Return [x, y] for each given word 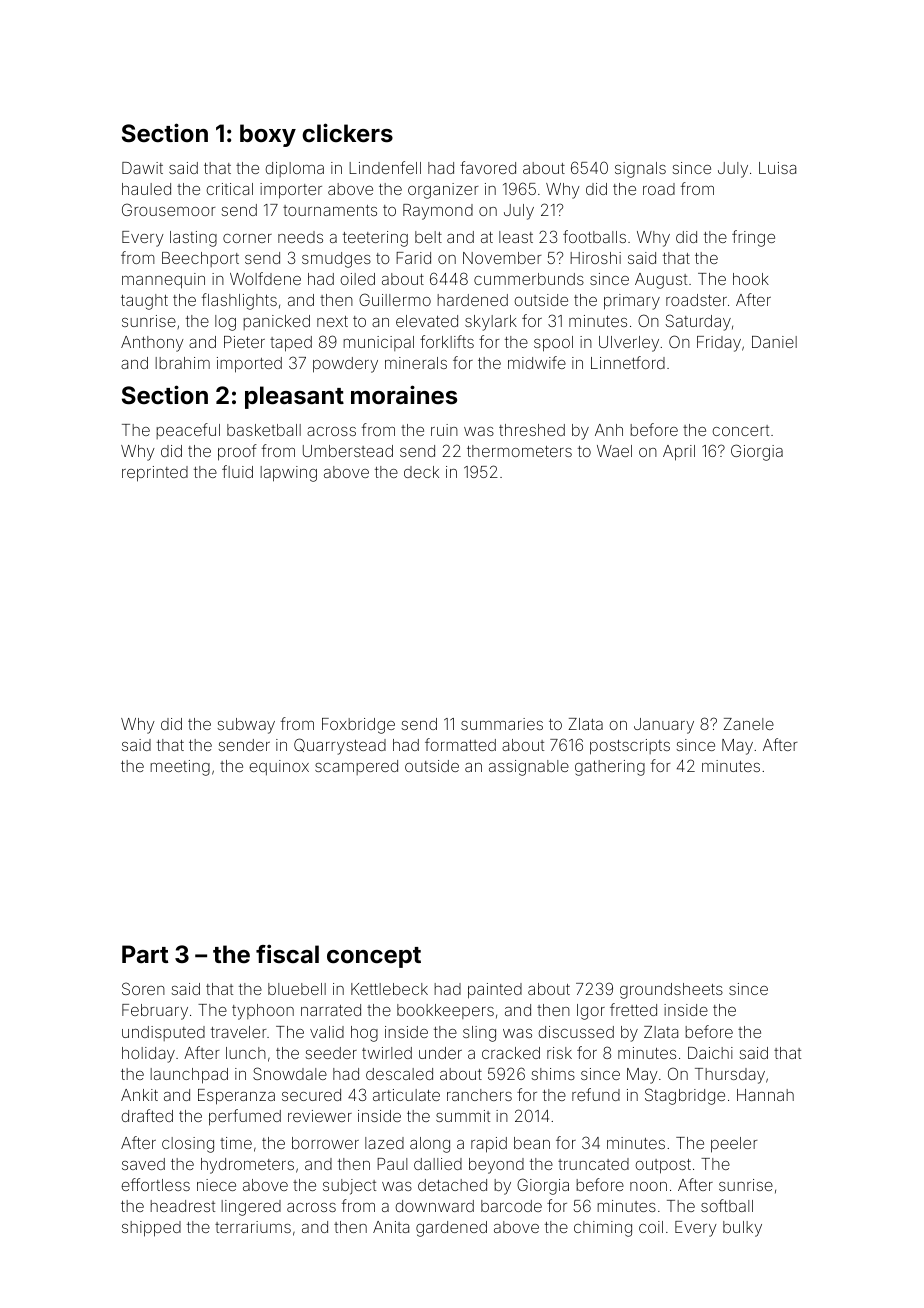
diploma [294, 169]
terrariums [253, 1227]
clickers [347, 133]
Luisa [777, 168]
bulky [742, 1229]
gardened [451, 1229]
